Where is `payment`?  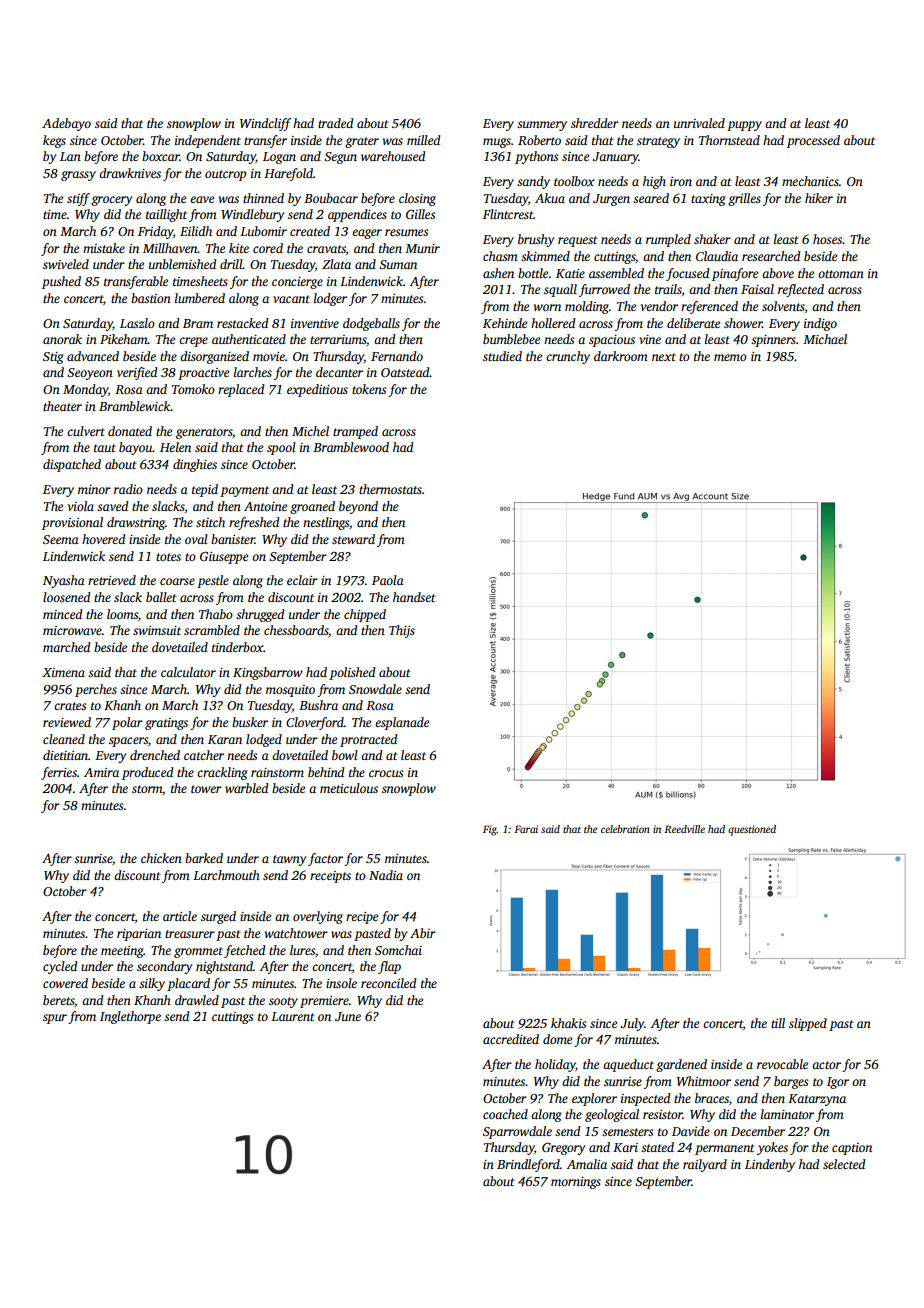 payment is located at coordinates (244, 491).
